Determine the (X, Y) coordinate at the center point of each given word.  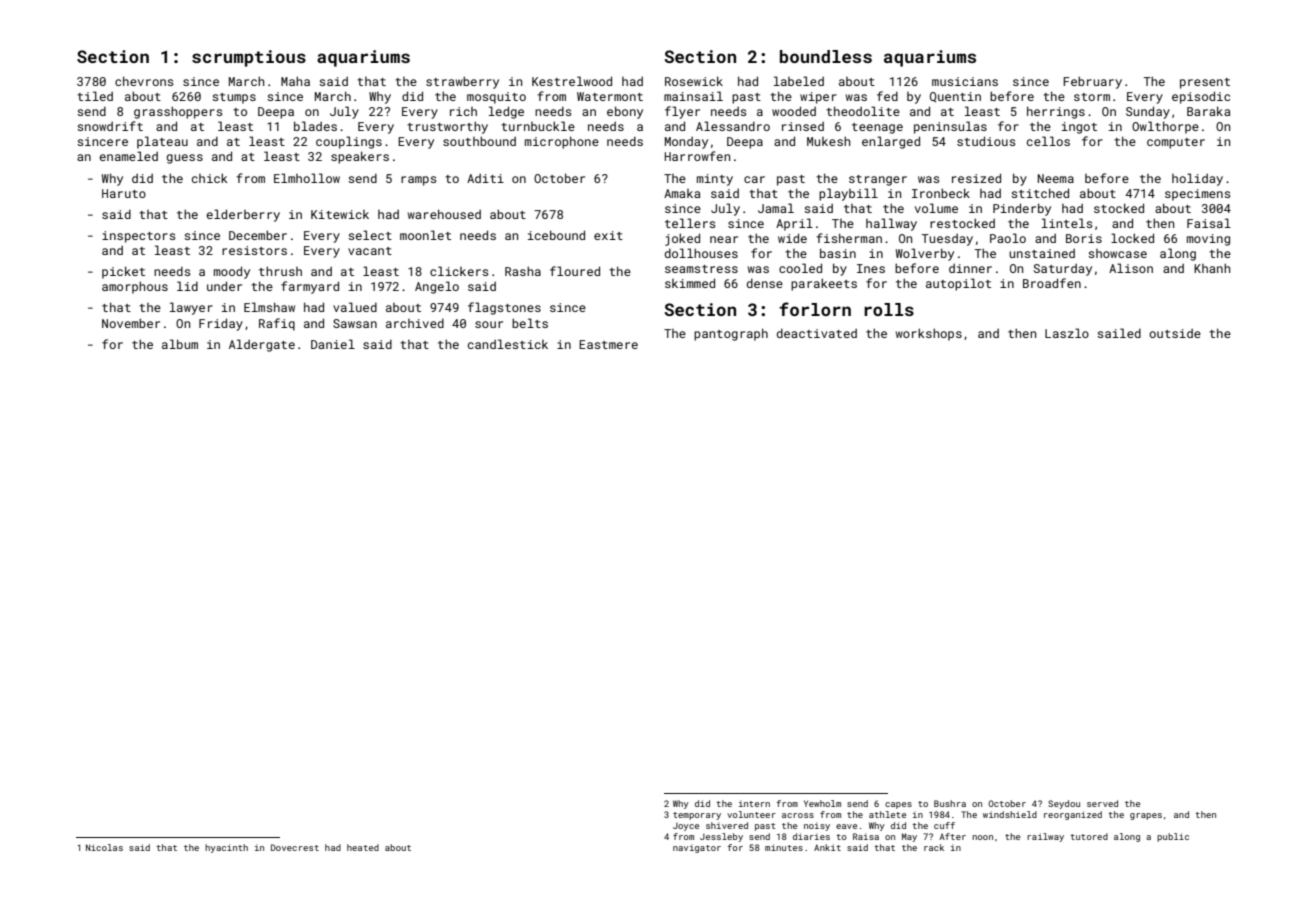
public (1173, 837)
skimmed (690, 283)
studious (986, 141)
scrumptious (249, 58)
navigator (697, 848)
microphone (562, 142)
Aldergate (262, 345)
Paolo (1008, 238)
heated (363, 847)
